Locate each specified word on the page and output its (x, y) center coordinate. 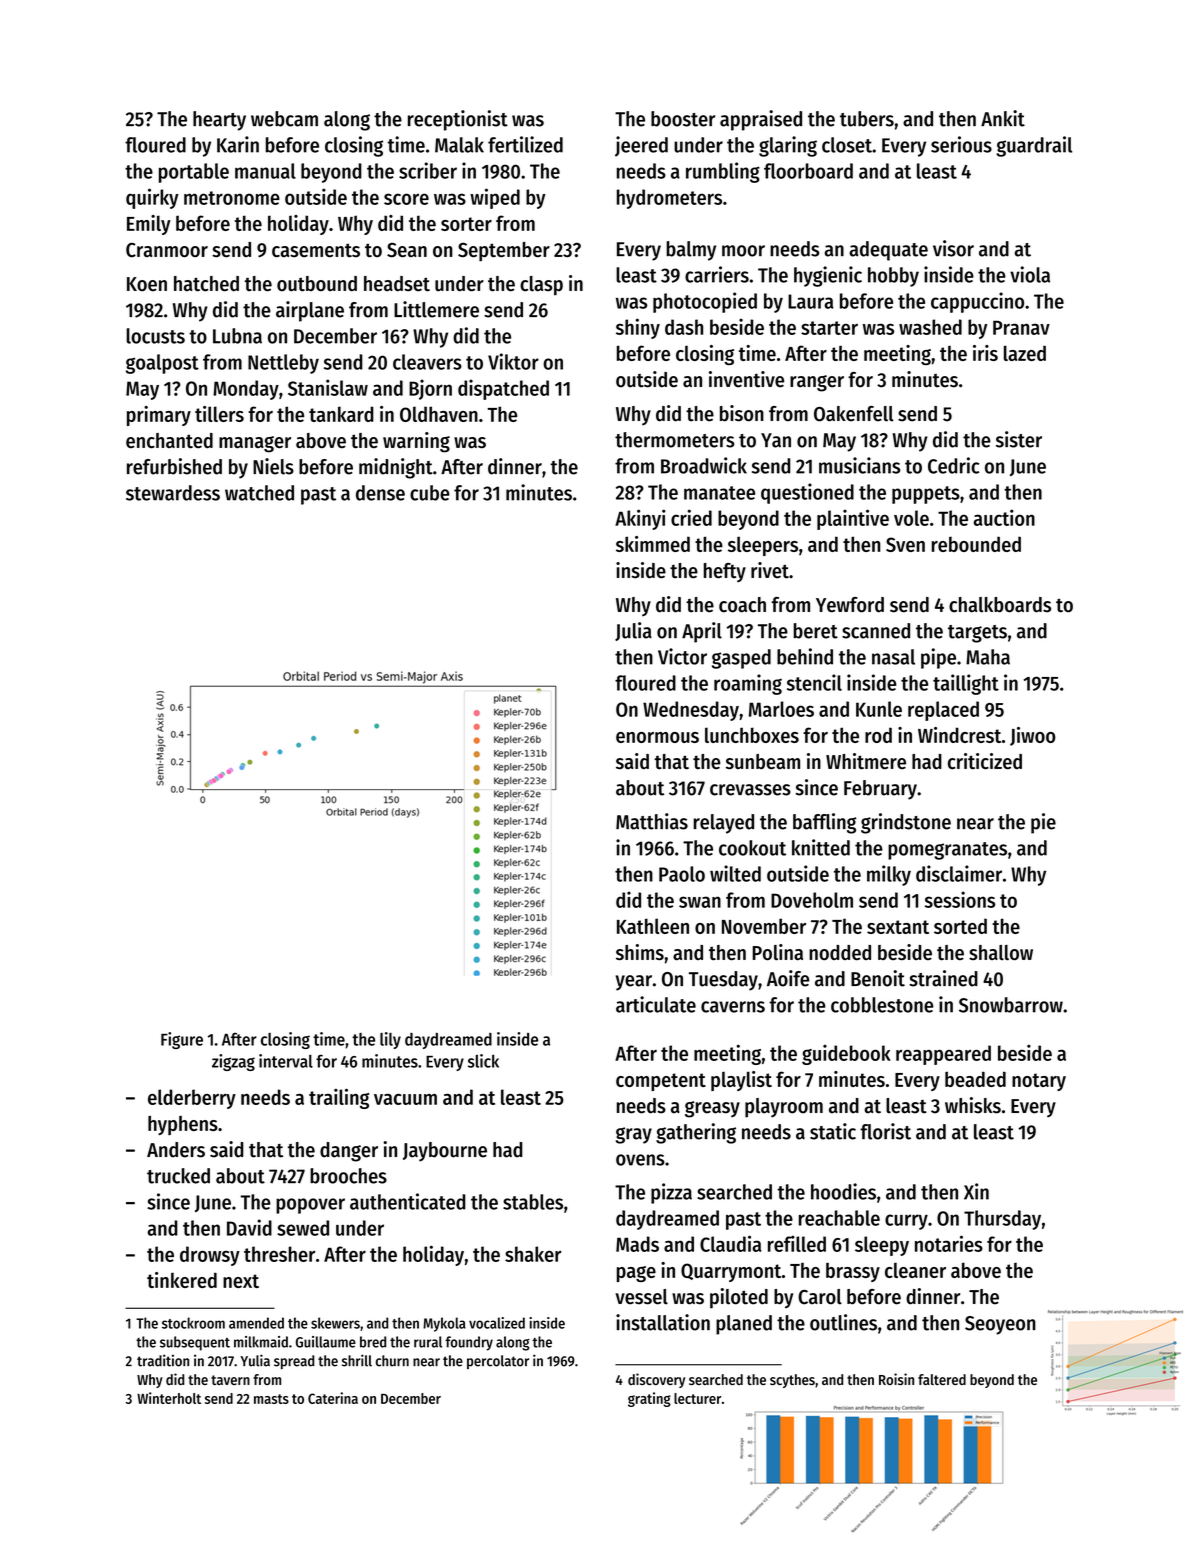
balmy (691, 251)
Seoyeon (1000, 1325)
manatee (719, 493)
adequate (888, 251)
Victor (682, 656)
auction (1004, 517)
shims (640, 952)
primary (159, 416)
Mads (637, 1244)
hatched (206, 284)
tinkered (182, 1280)
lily (390, 1040)
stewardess (173, 493)
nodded (840, 952)
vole (911, 518)
